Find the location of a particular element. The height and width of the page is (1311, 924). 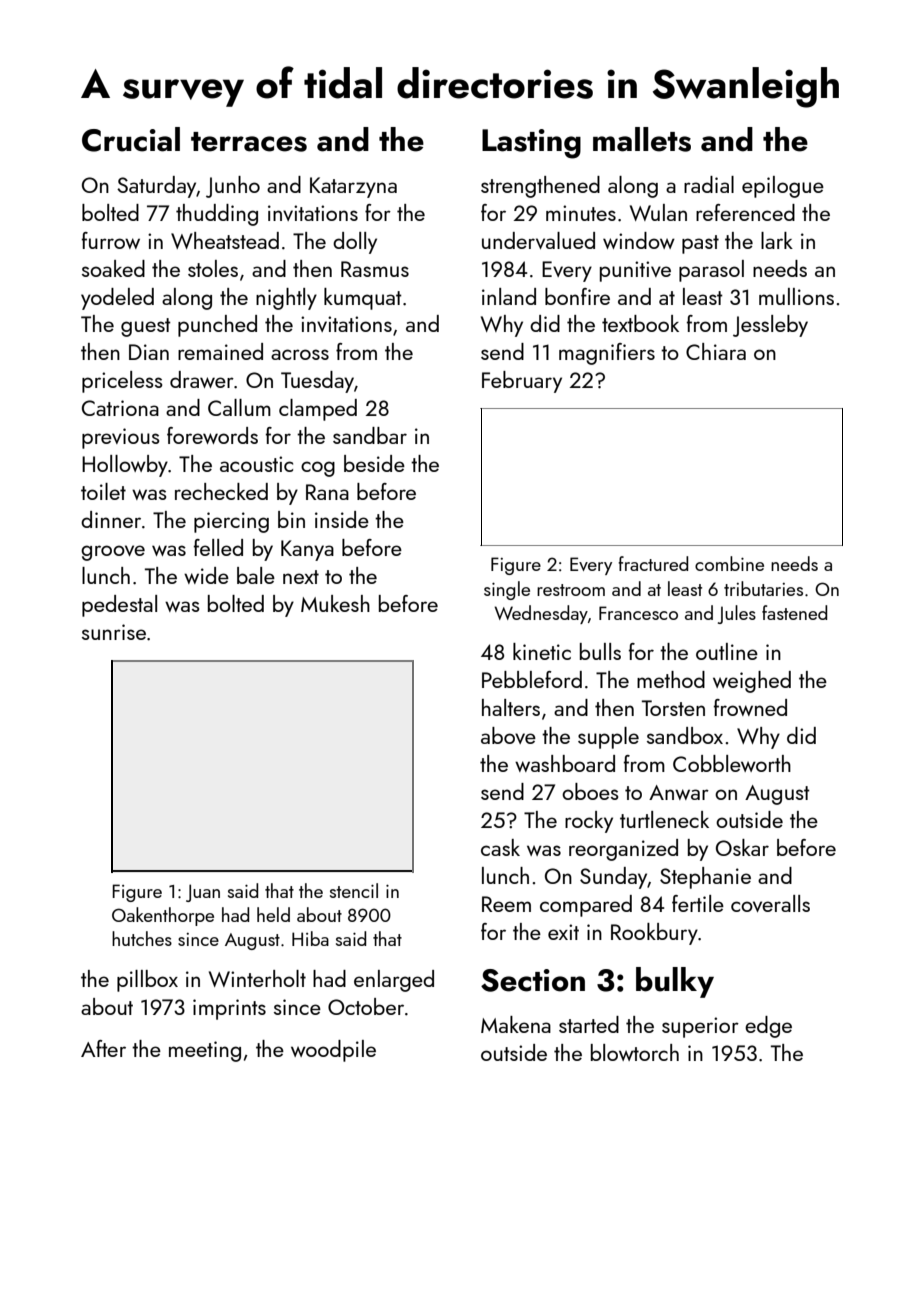

inland is located at coordinates (509, 296).
